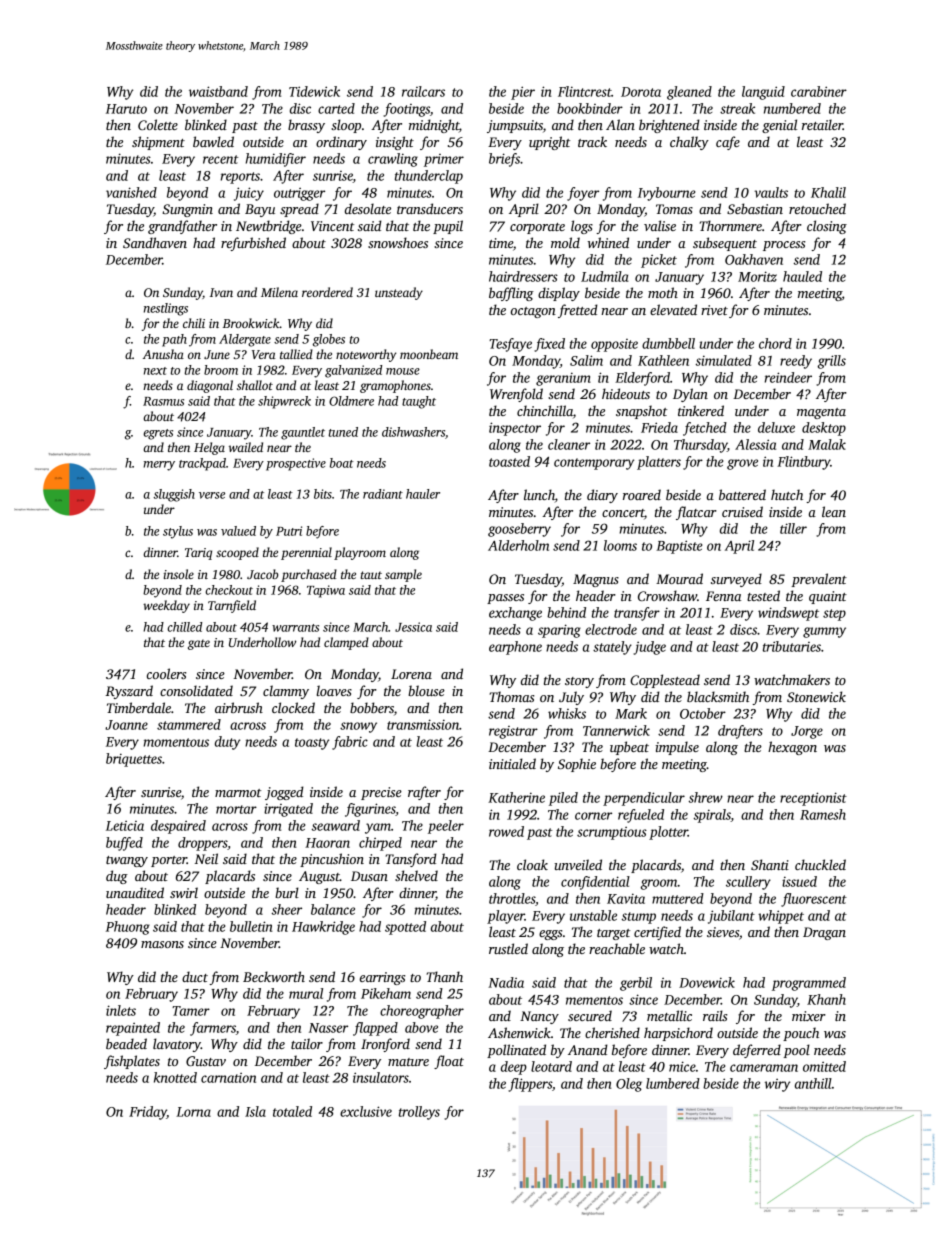  I want to click on shelved, so click(416, 875).
